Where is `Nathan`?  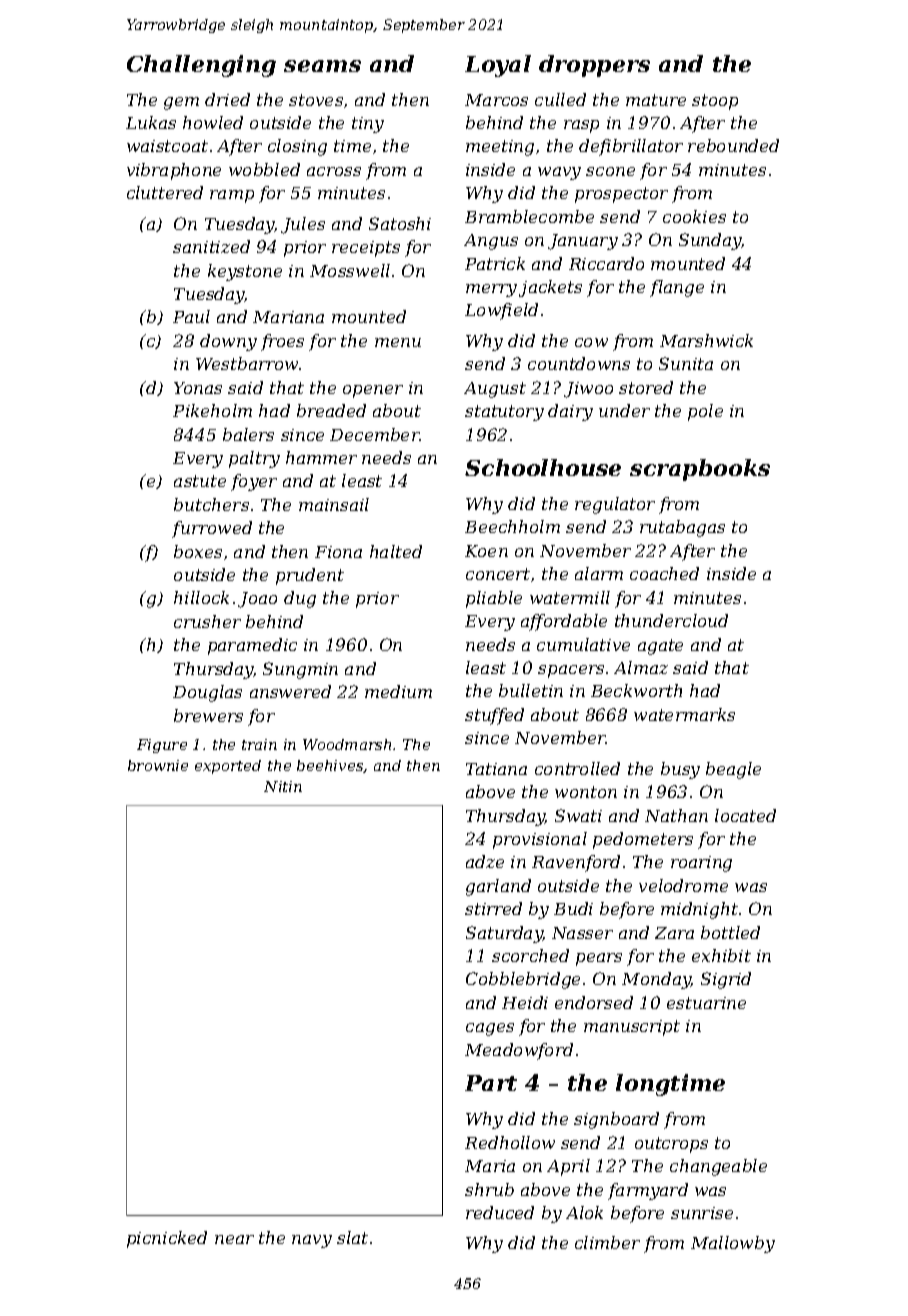
Nathan is located at coordinates (676, 815).
